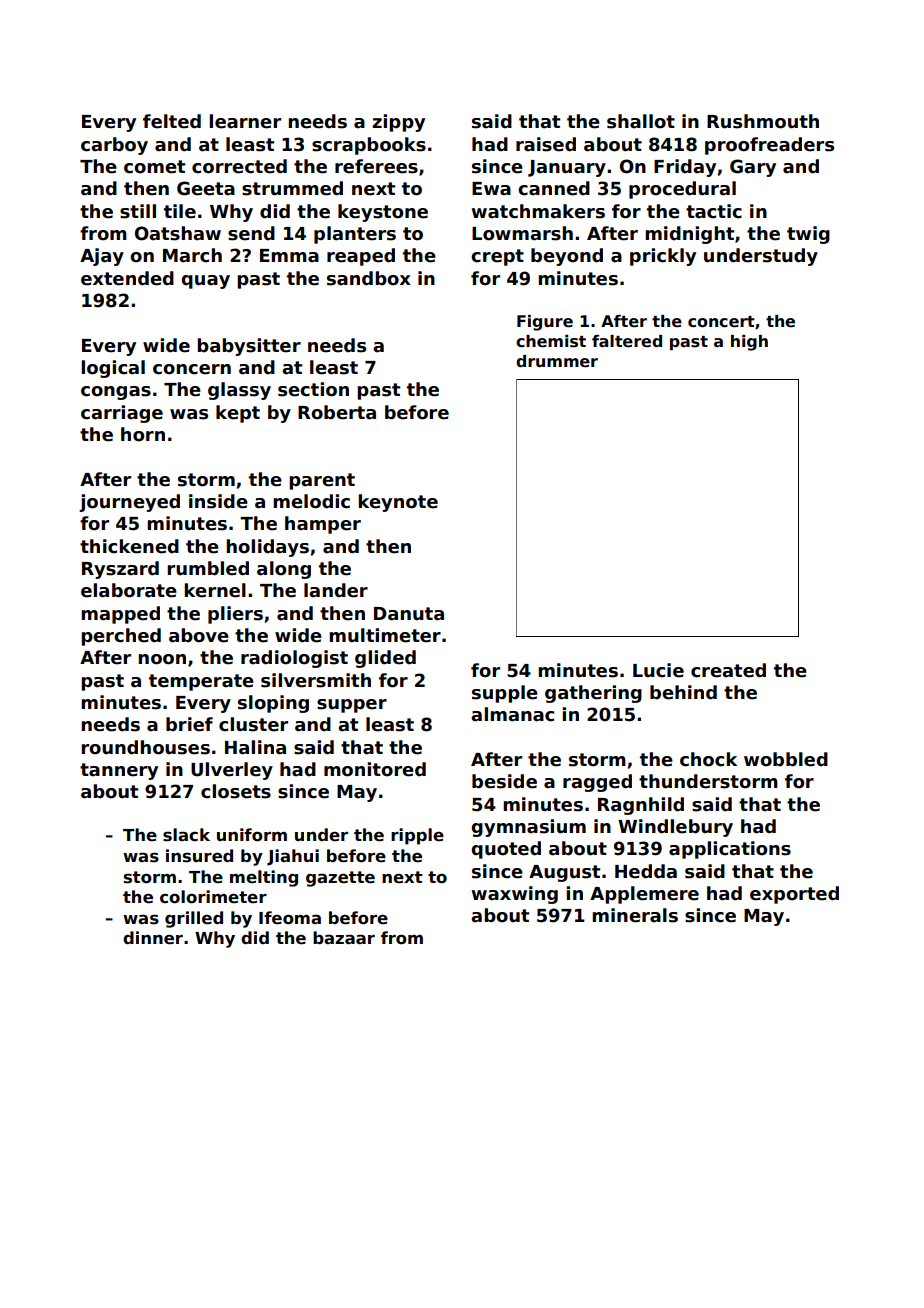  Describe the element at coordinates (808, 235) in the image. I see `twig` at that location.
